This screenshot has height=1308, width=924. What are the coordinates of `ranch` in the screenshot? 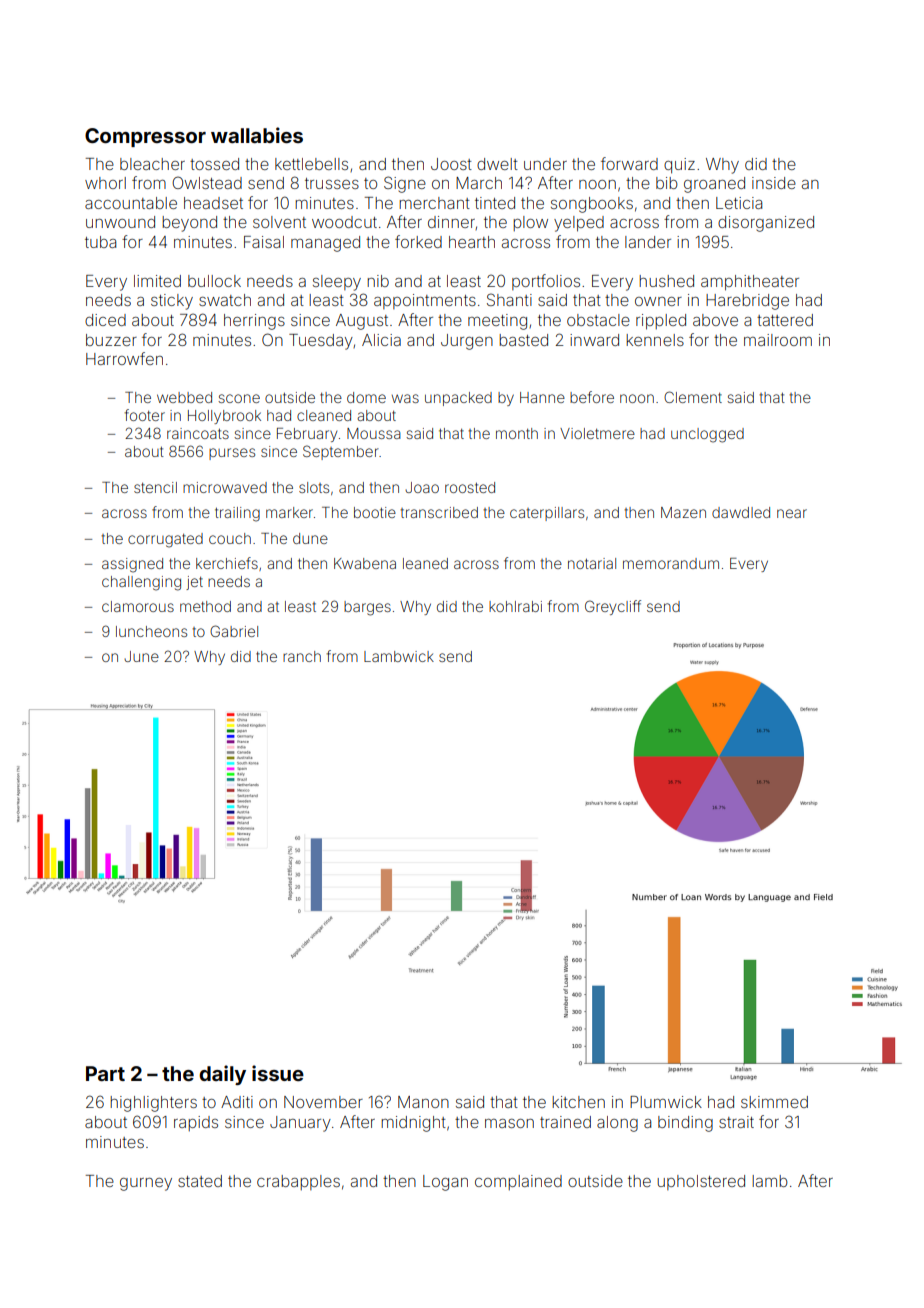 It's located at (302, 656).
